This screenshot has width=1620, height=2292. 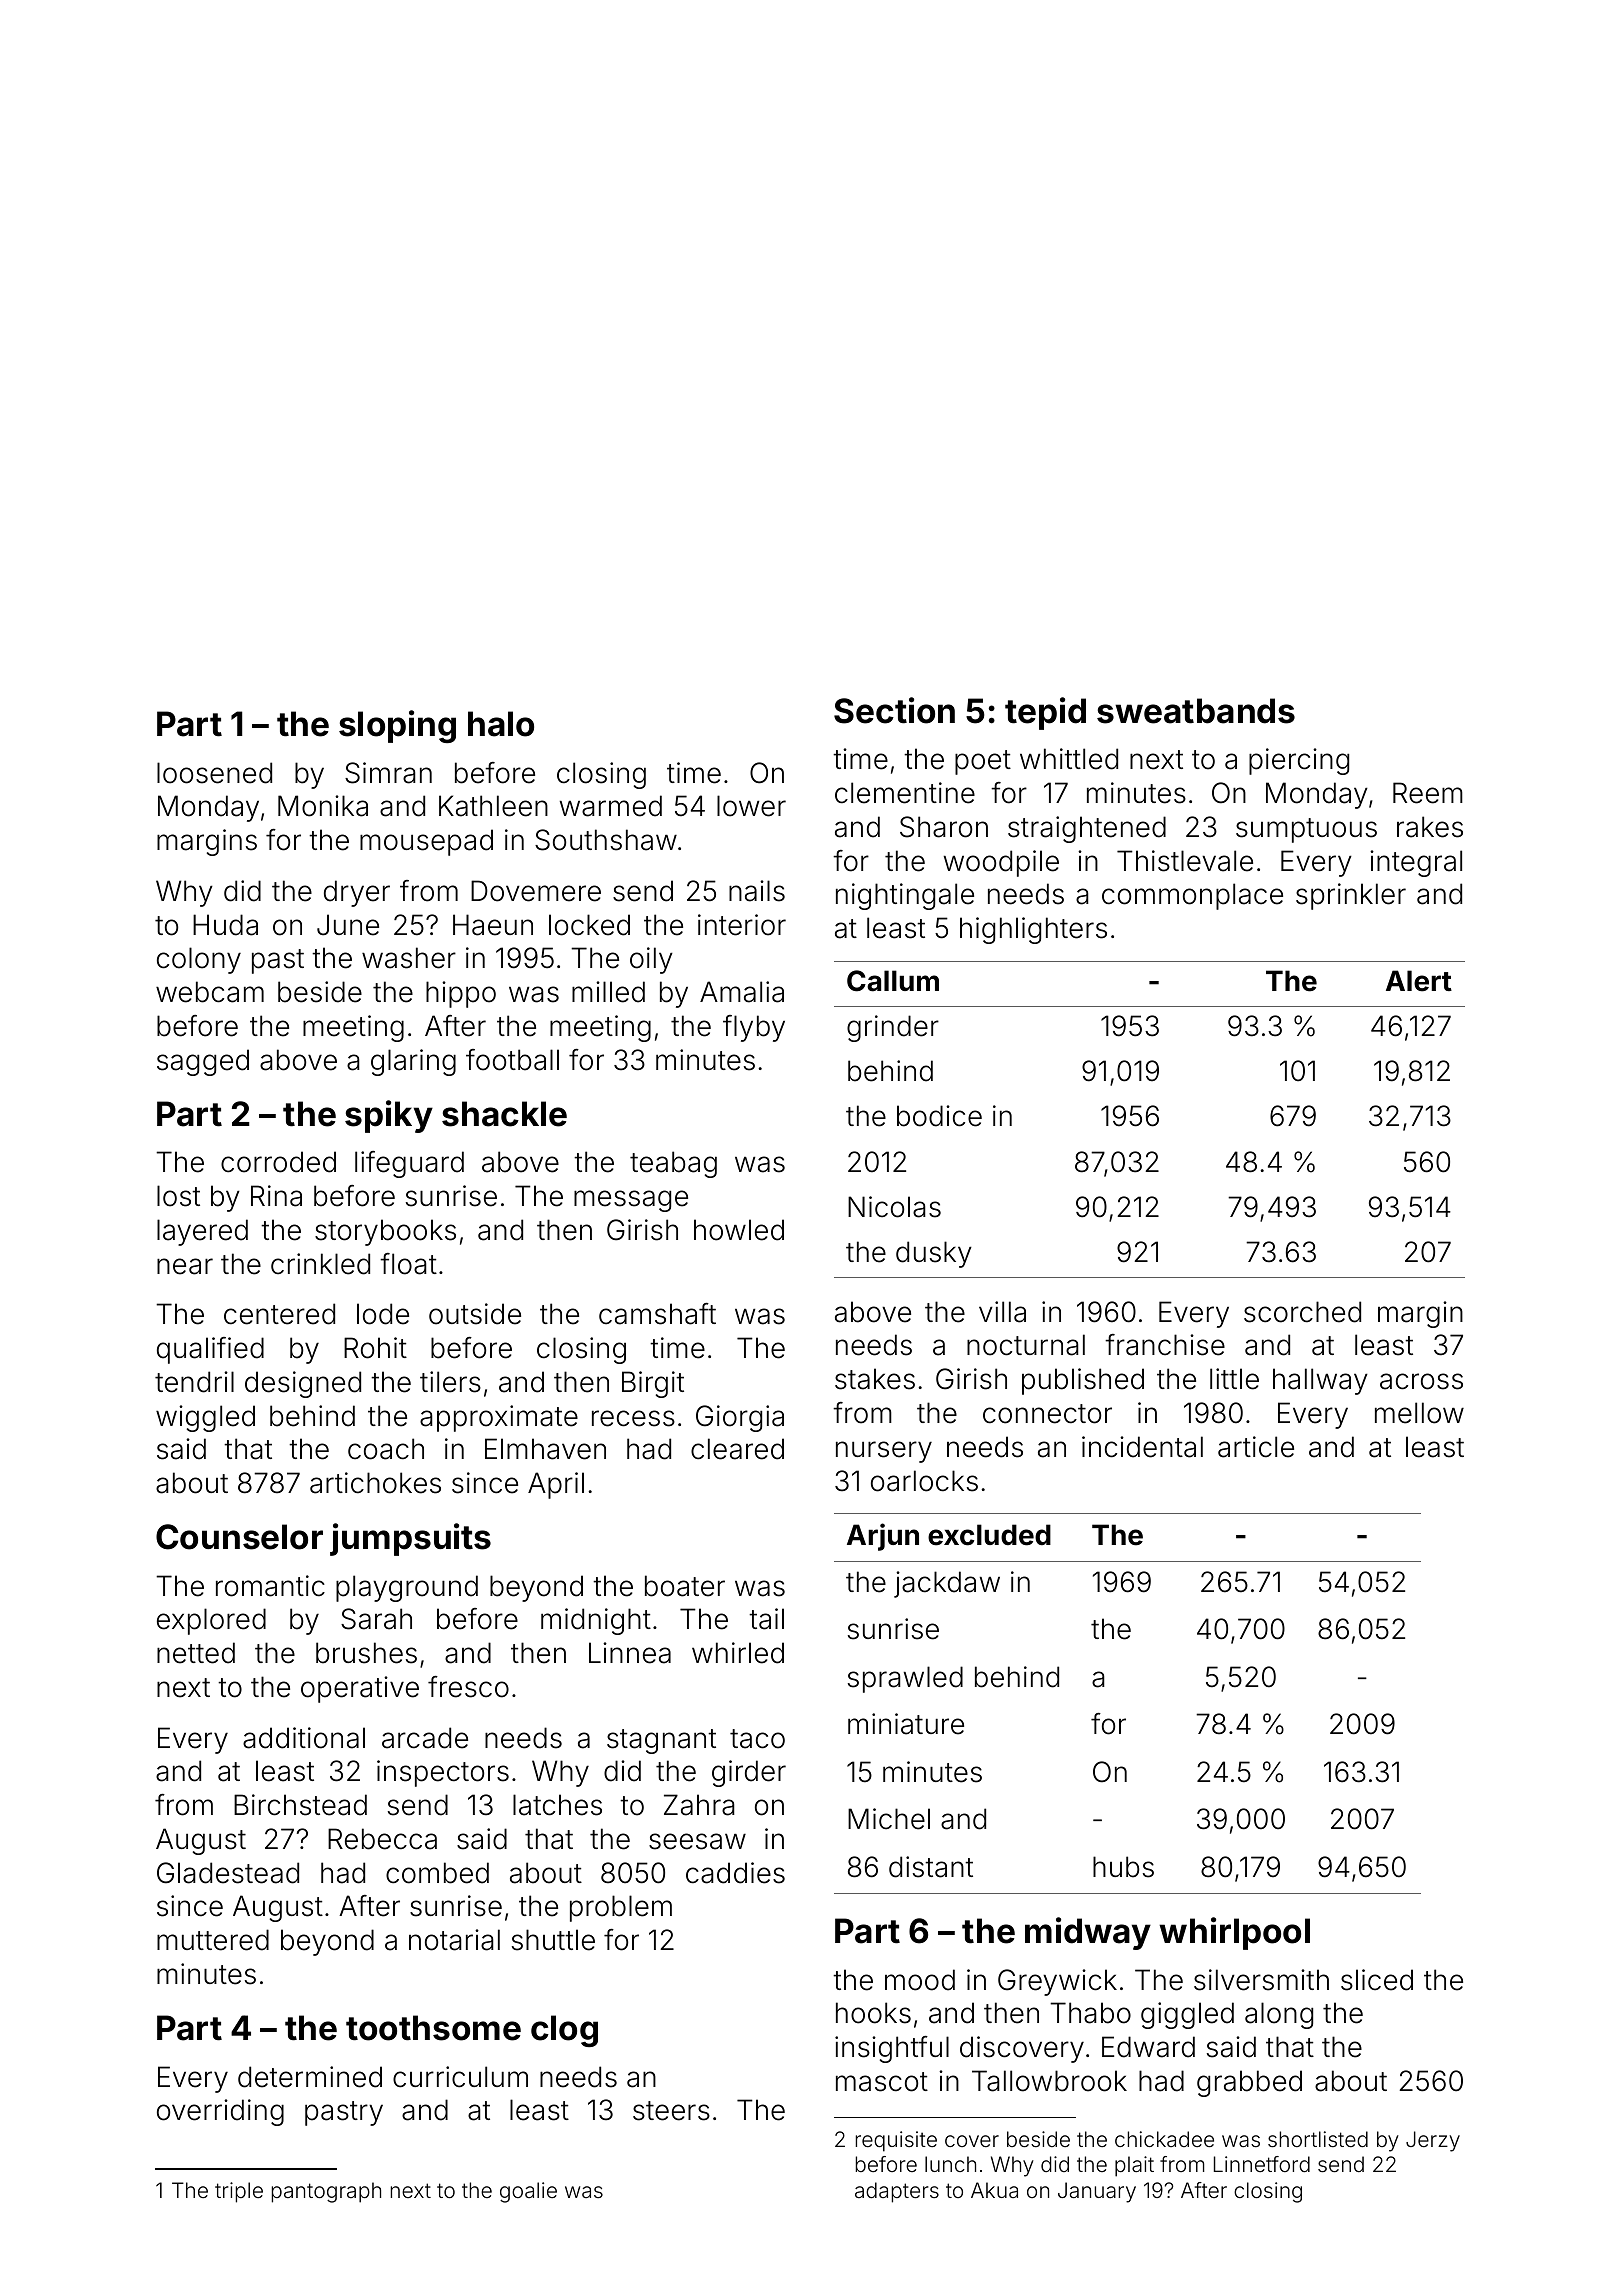 I want to click on milled, so click(x=608, y=992).
